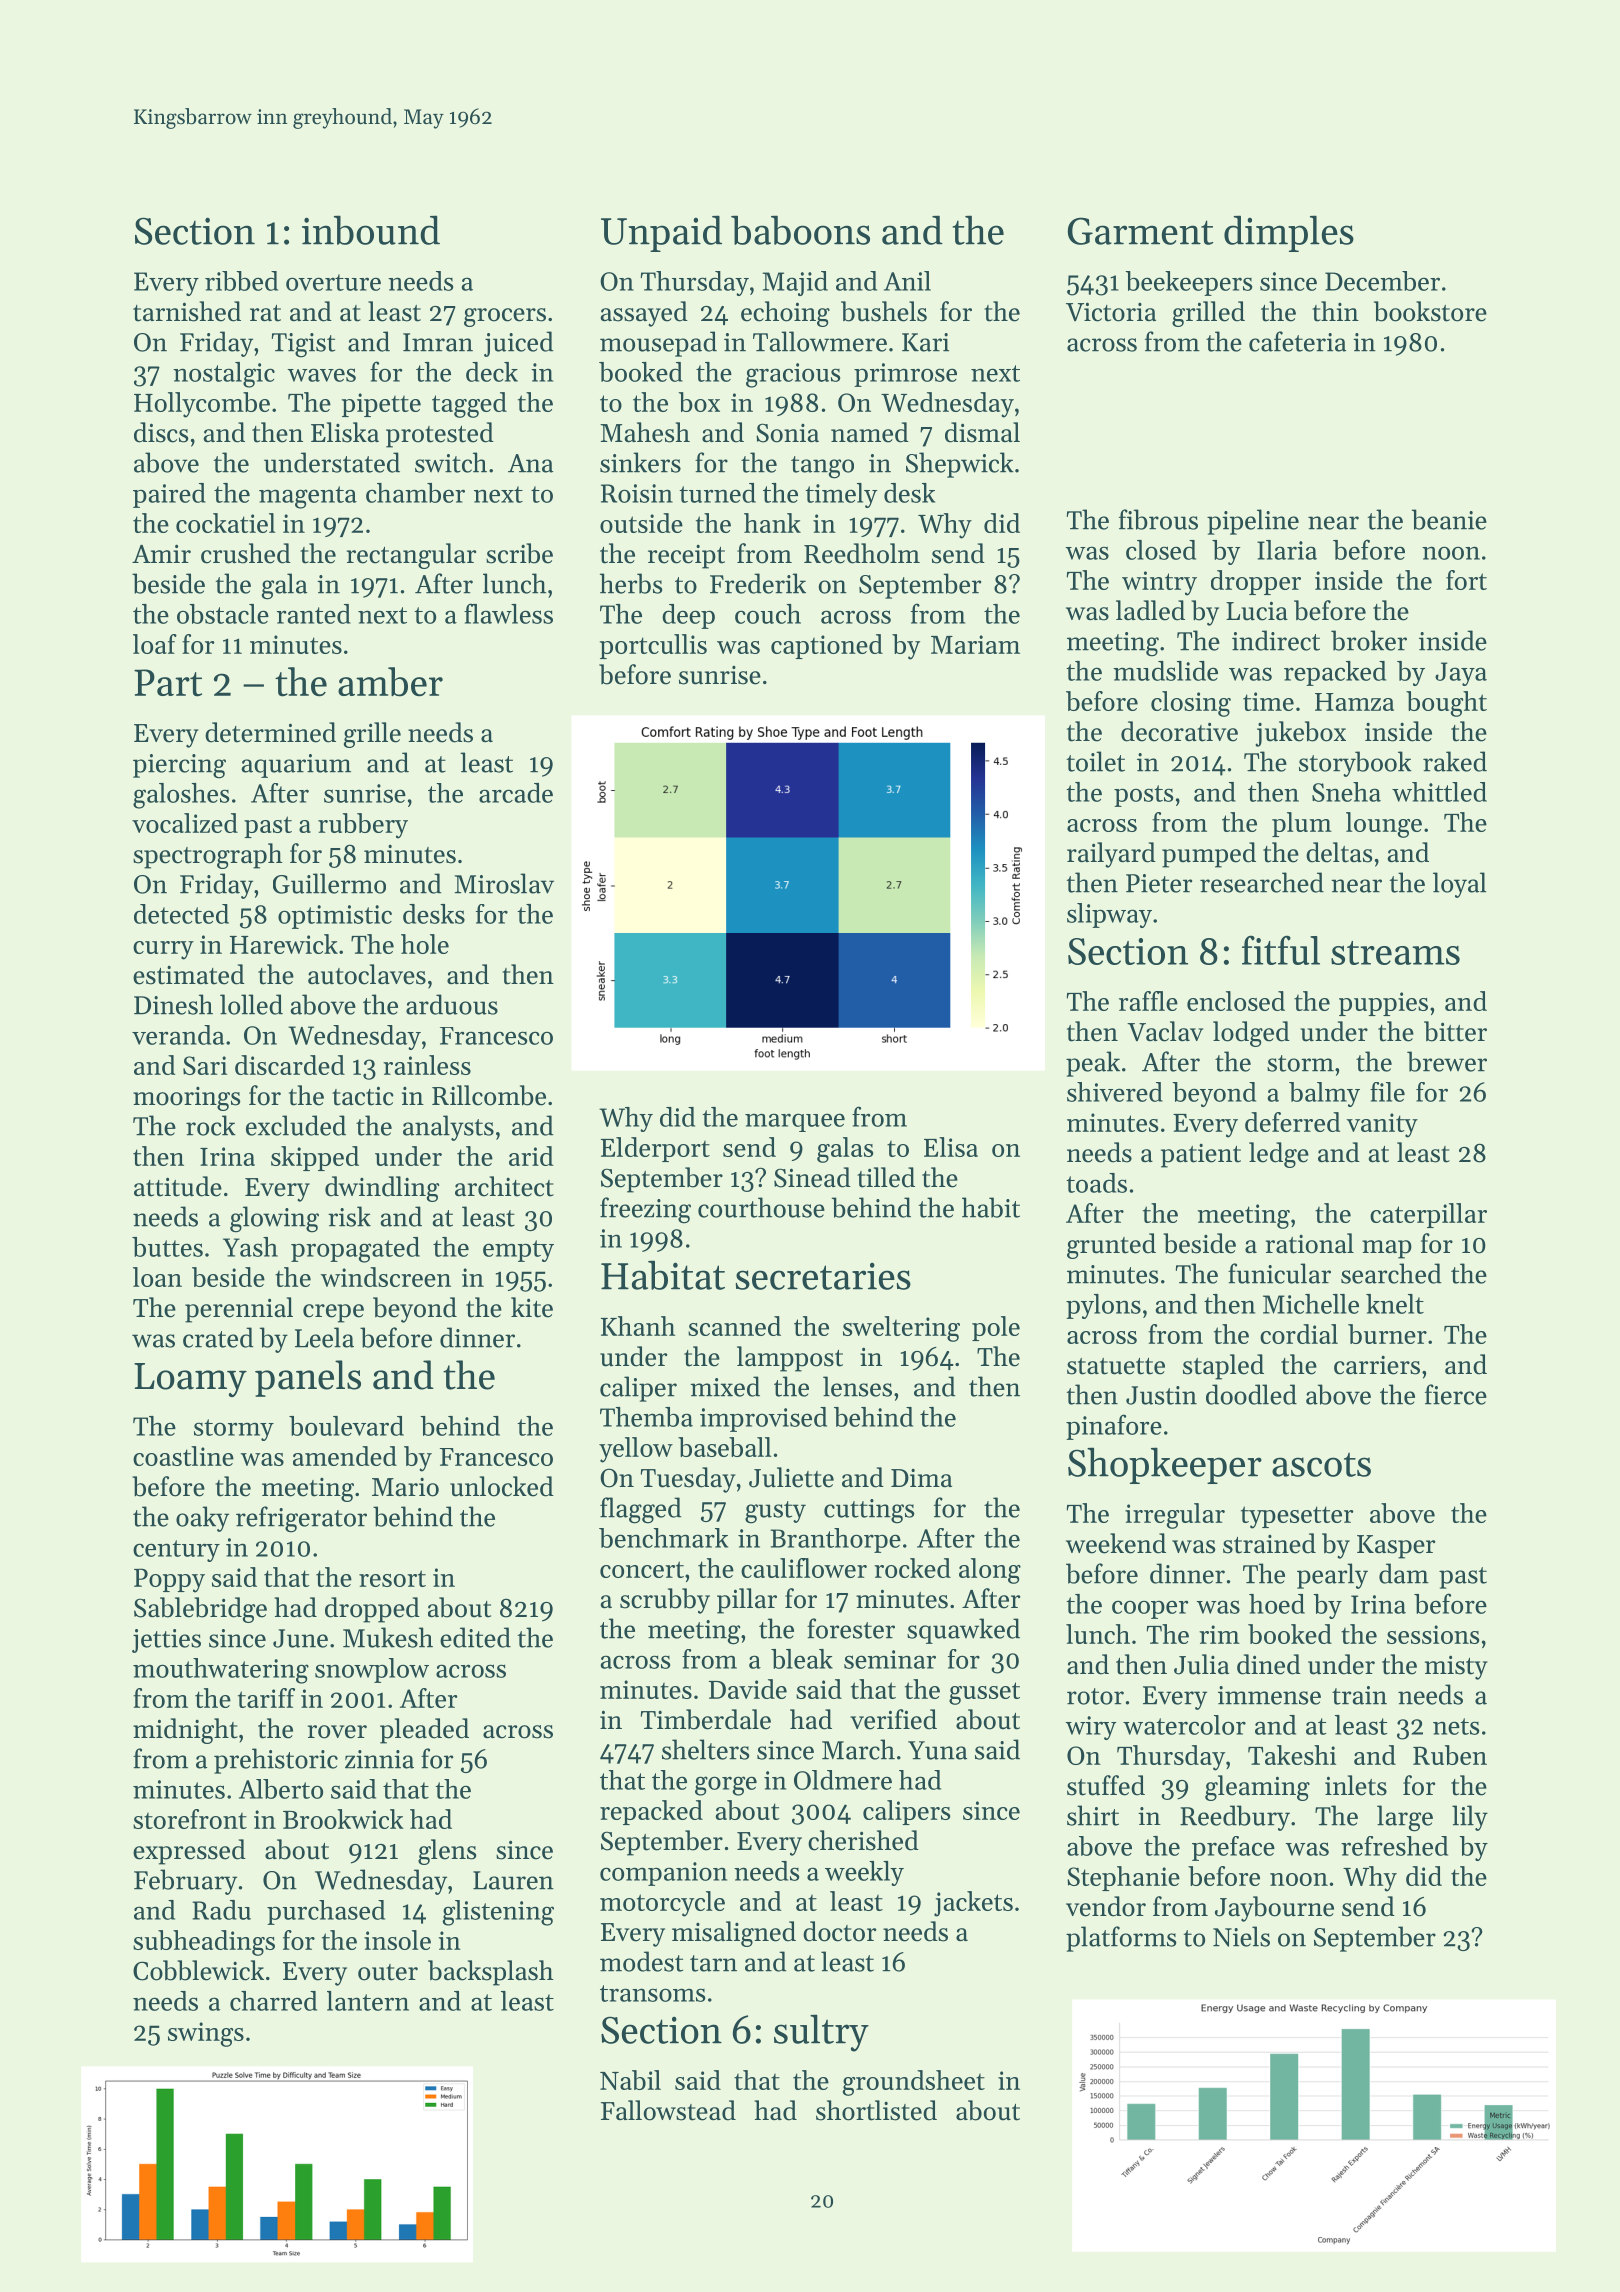  What do you see at coordinates (800, 230) in the document?
I see `baboons` at bounding box center [800, 230].
